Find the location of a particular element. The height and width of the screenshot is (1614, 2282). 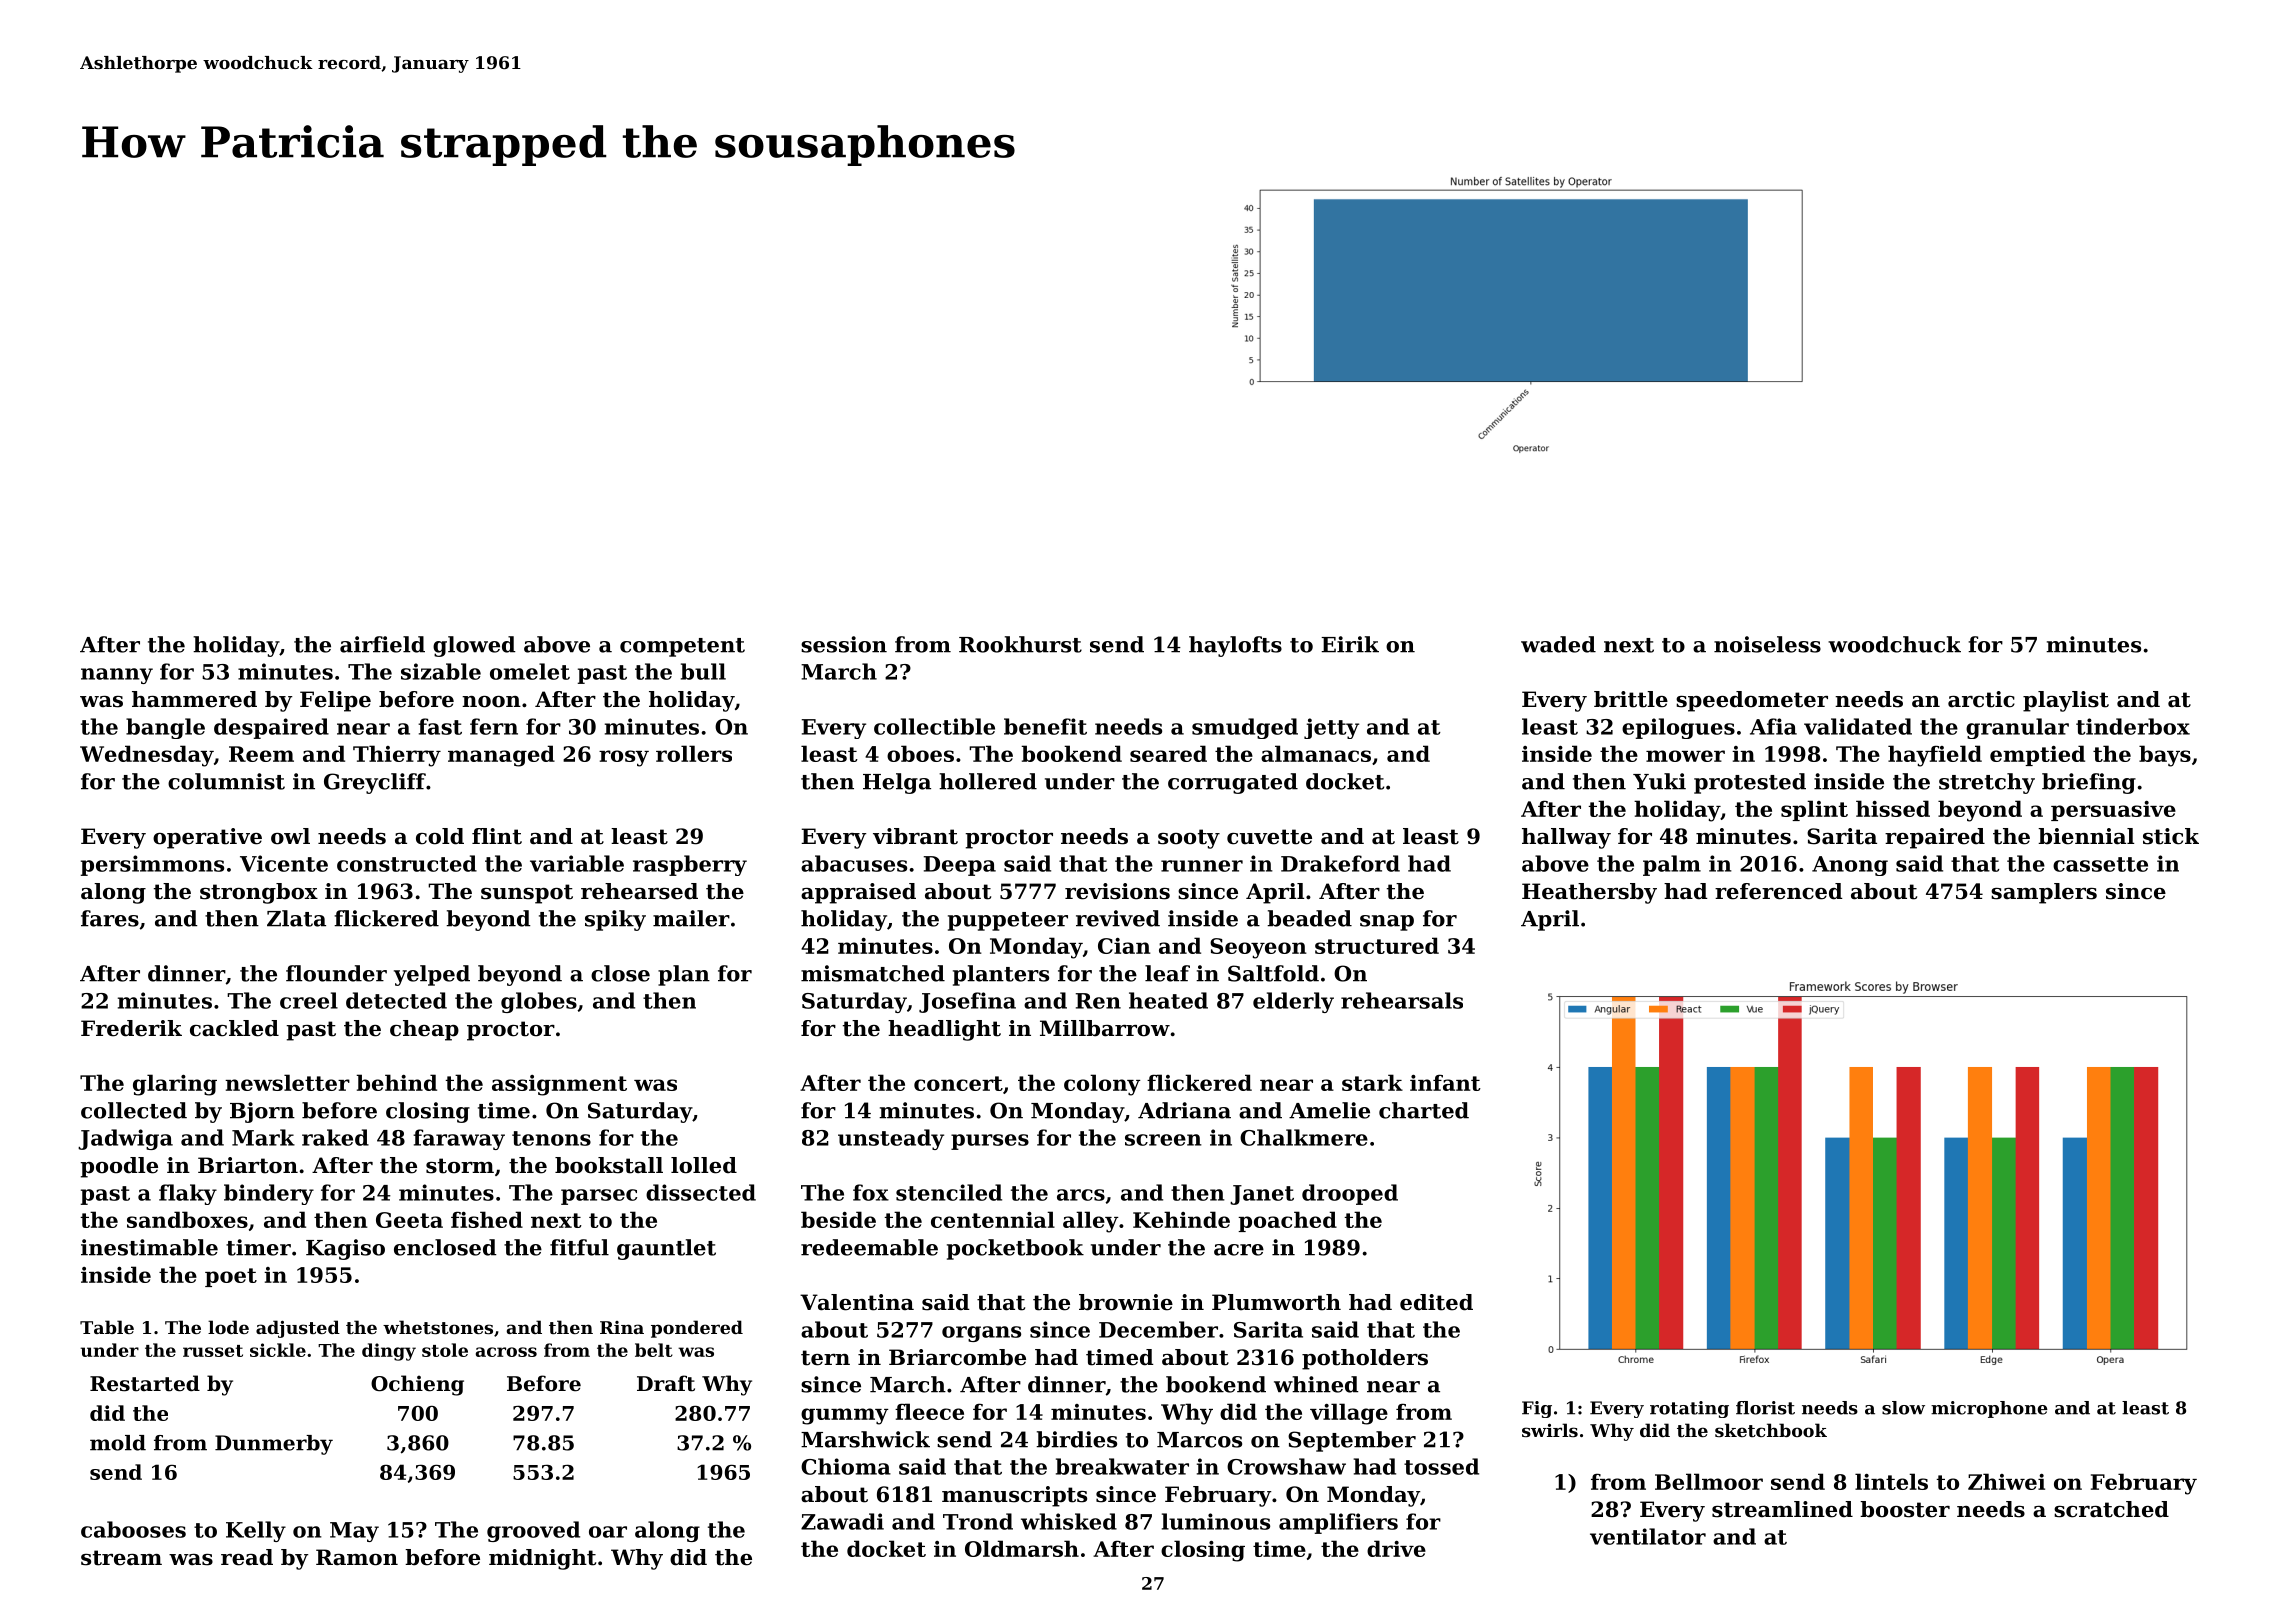

noiseless is located at coordinates (1767, 644).
